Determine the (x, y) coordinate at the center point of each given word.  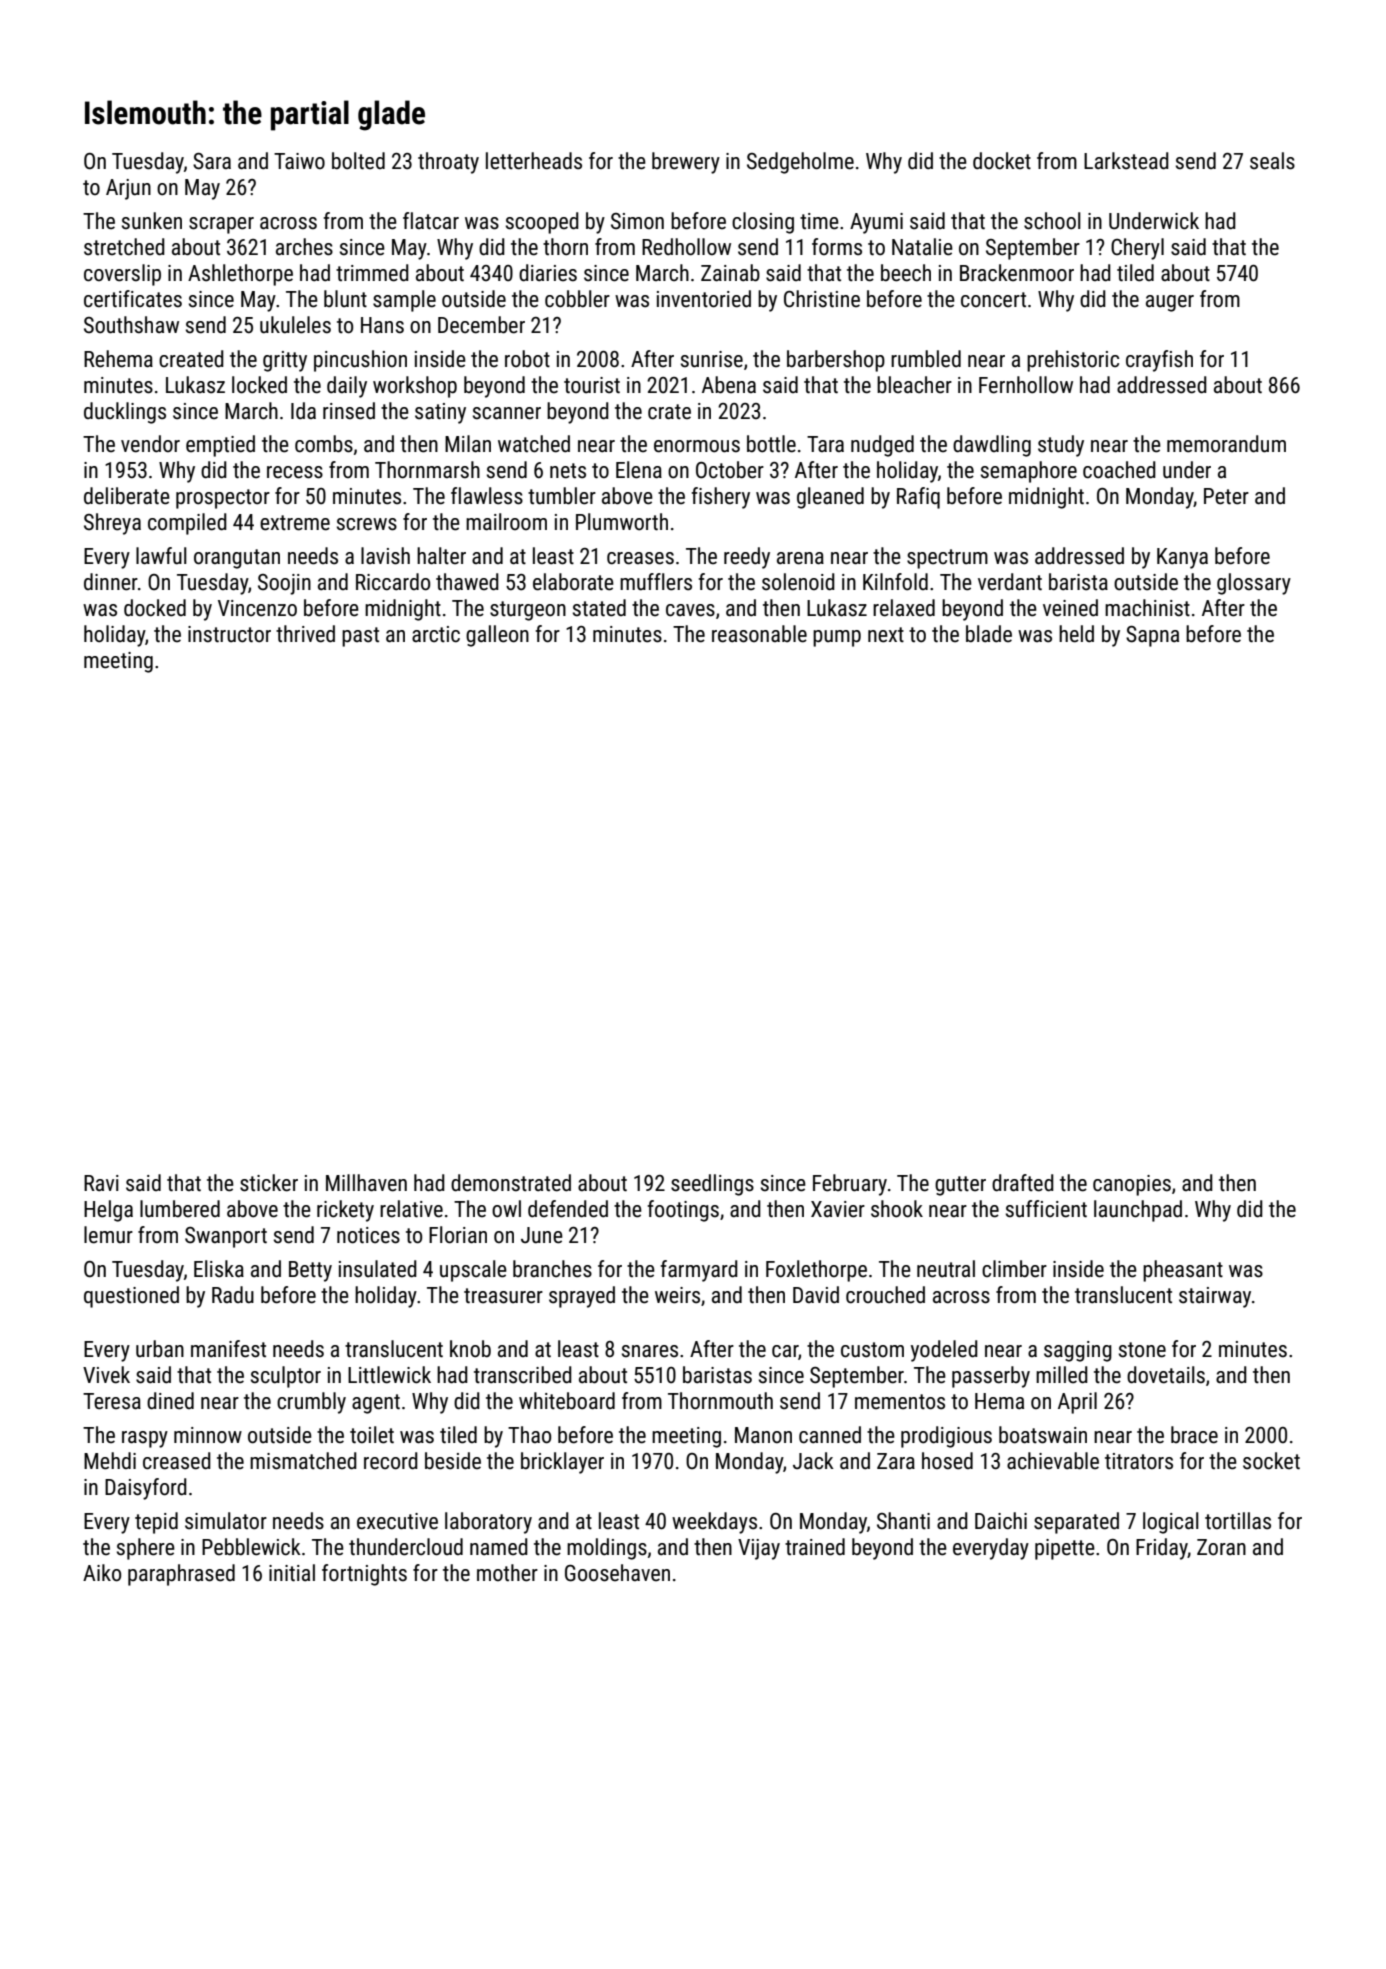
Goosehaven (617, 1573)
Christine (822, 299)
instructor (229, 634)
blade (989, 634)
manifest (228, 1349)
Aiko (102, 1573)
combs (324, 444)
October (730, 470)
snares (650, 1351)
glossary (1254, 584)
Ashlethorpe (240, 275)
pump (837, 638)
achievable (1053, 1461)
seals (1272, 161)
